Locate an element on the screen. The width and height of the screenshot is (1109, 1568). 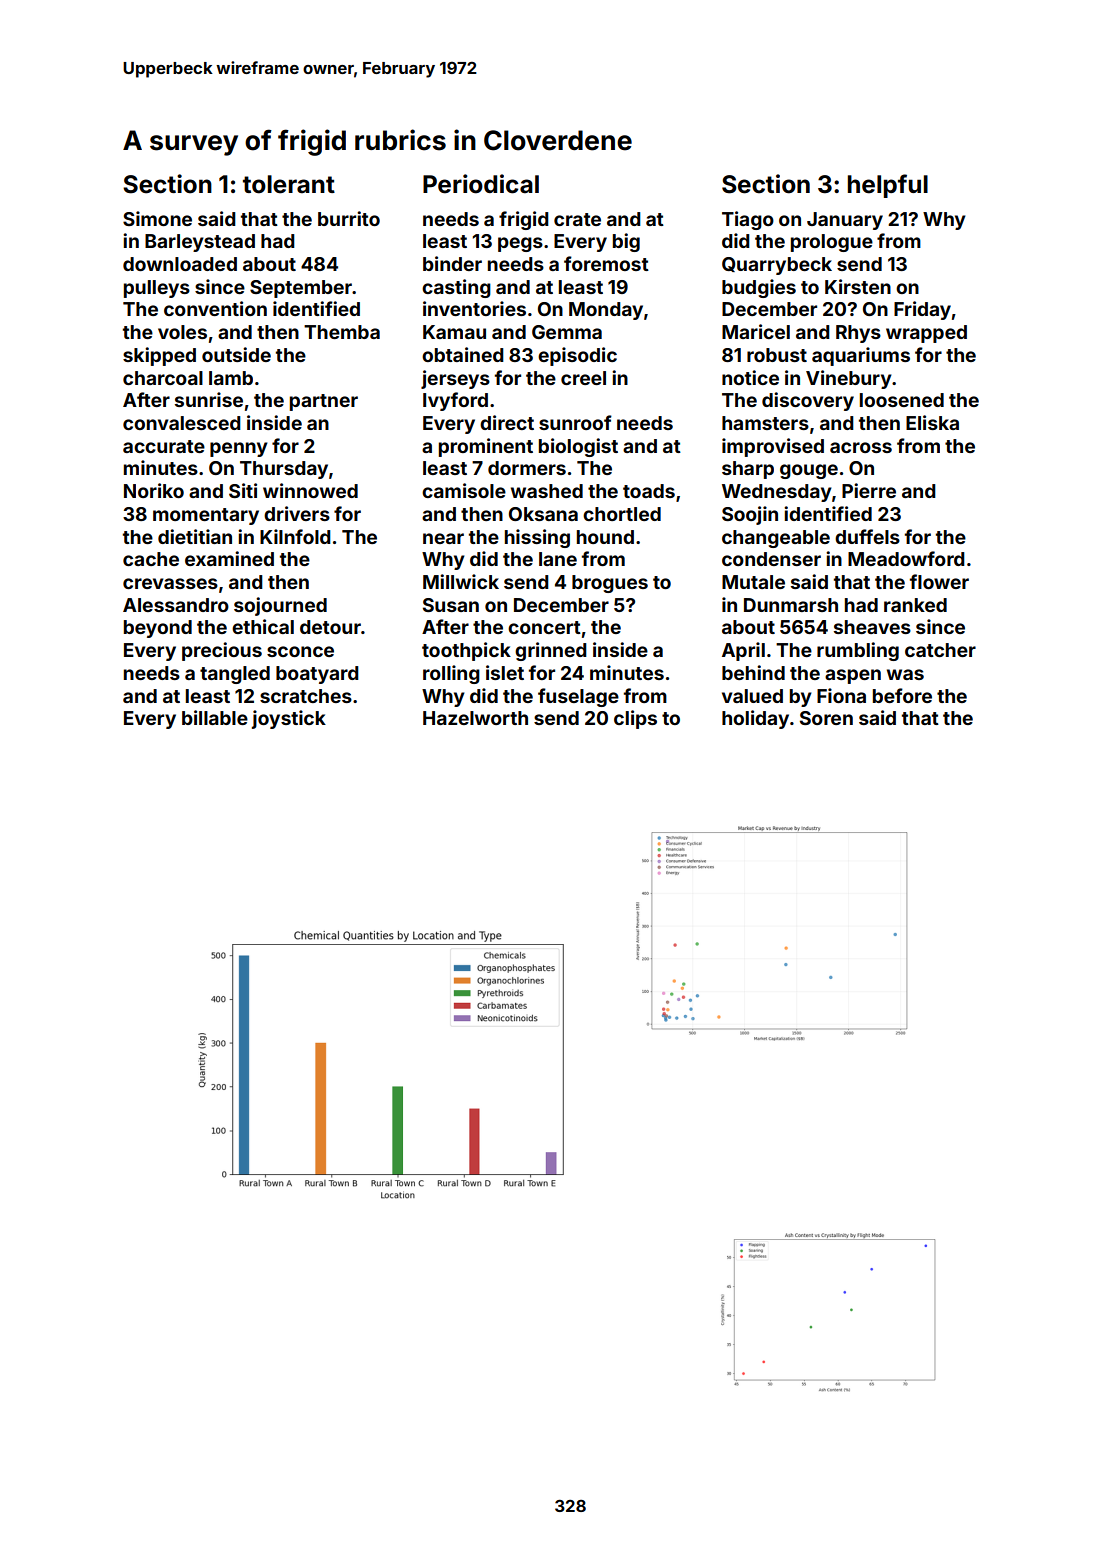
penny is located at coordinates (239, 449).
